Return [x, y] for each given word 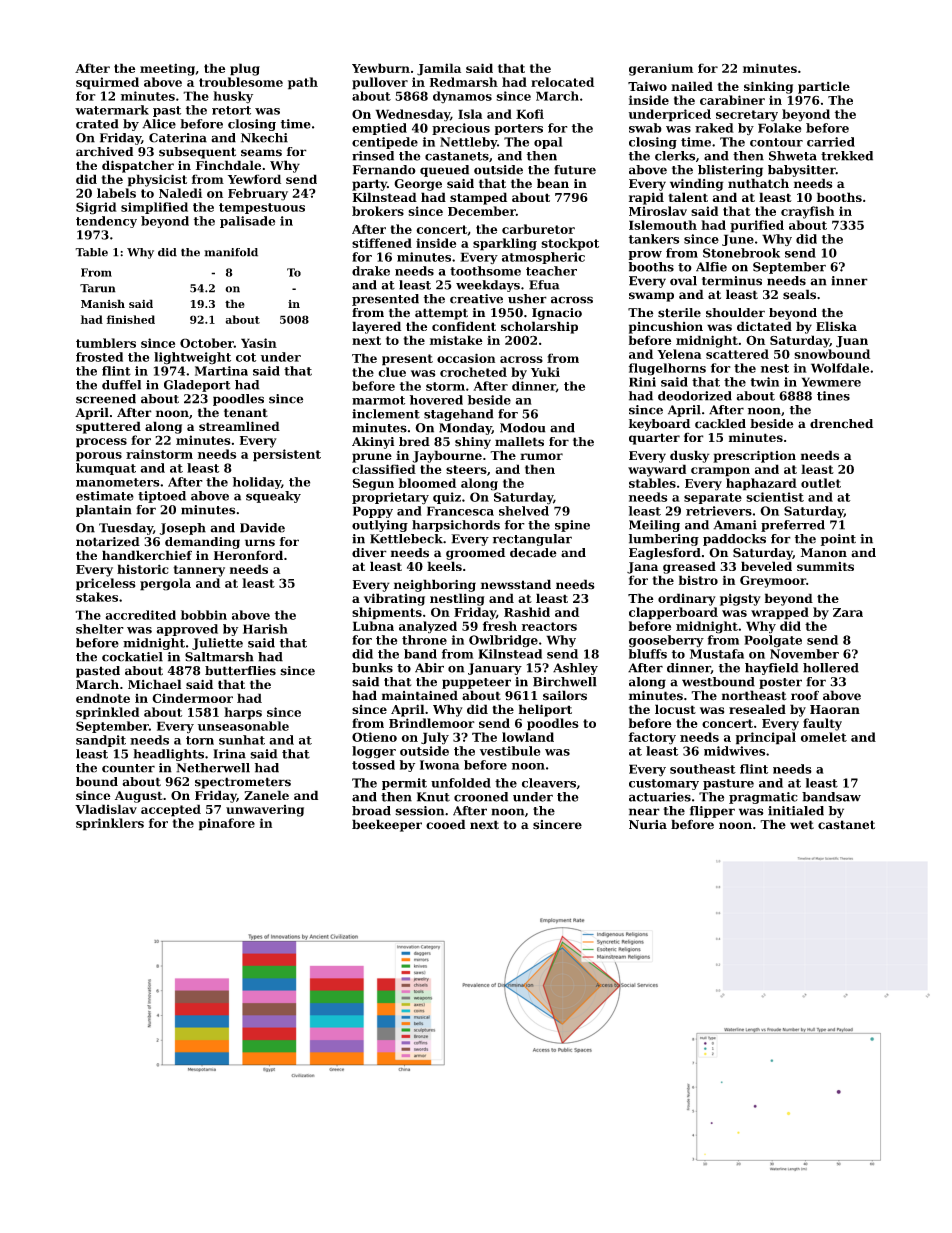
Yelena [679, 354]
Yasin [259, 343]
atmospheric [543, 258]
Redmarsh [464, 82]
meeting [167, 69]
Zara [848, 612]
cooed [445, 824]
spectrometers [243, 783]
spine [572, 526]
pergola [165, 584]
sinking [768, 87]
